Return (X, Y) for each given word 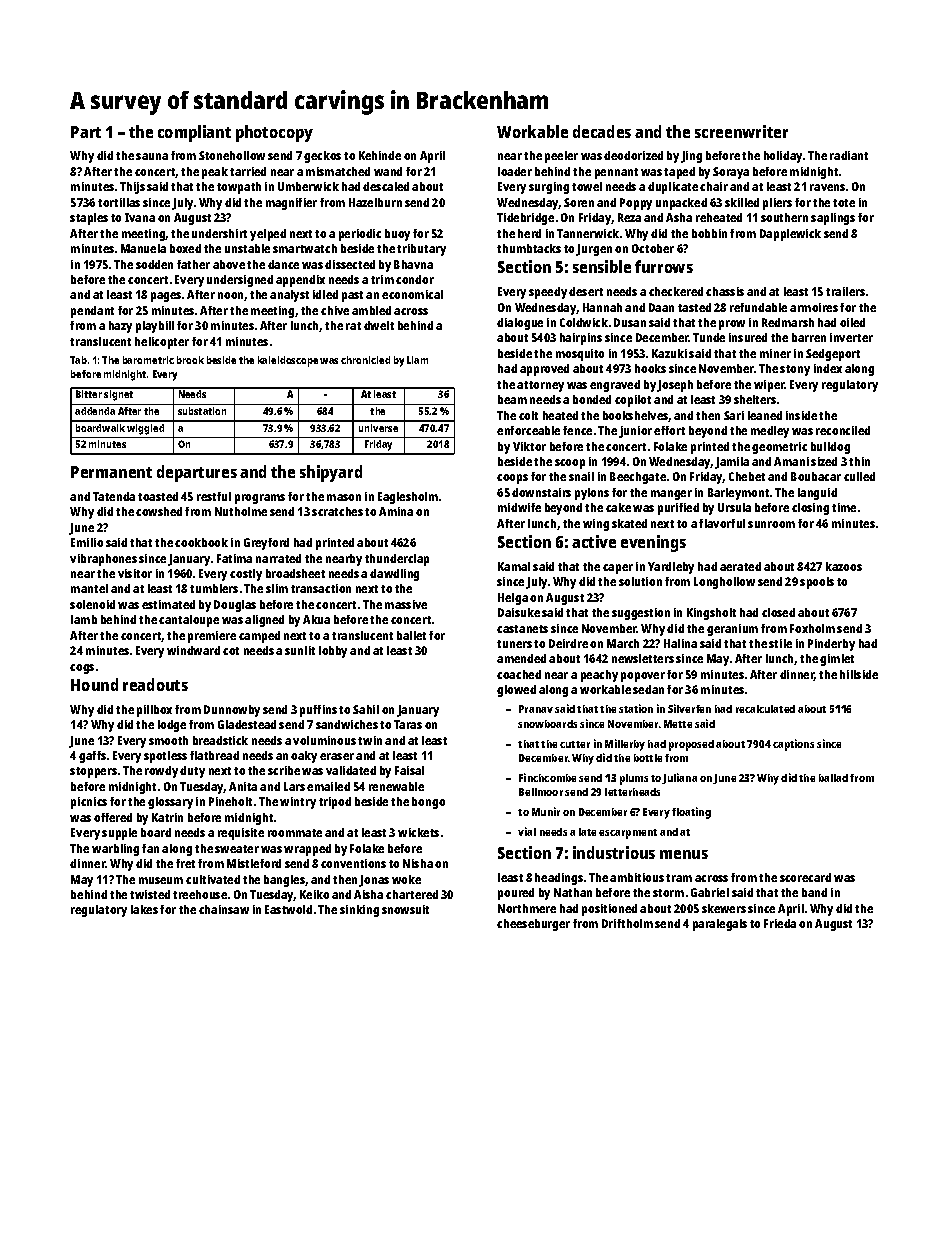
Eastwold (288, 909)
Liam (417, 360)
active (594, 541)
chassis (725, 291)
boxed (185, 248)
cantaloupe (189, 621)
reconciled (843, 430)
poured (516, 894)
